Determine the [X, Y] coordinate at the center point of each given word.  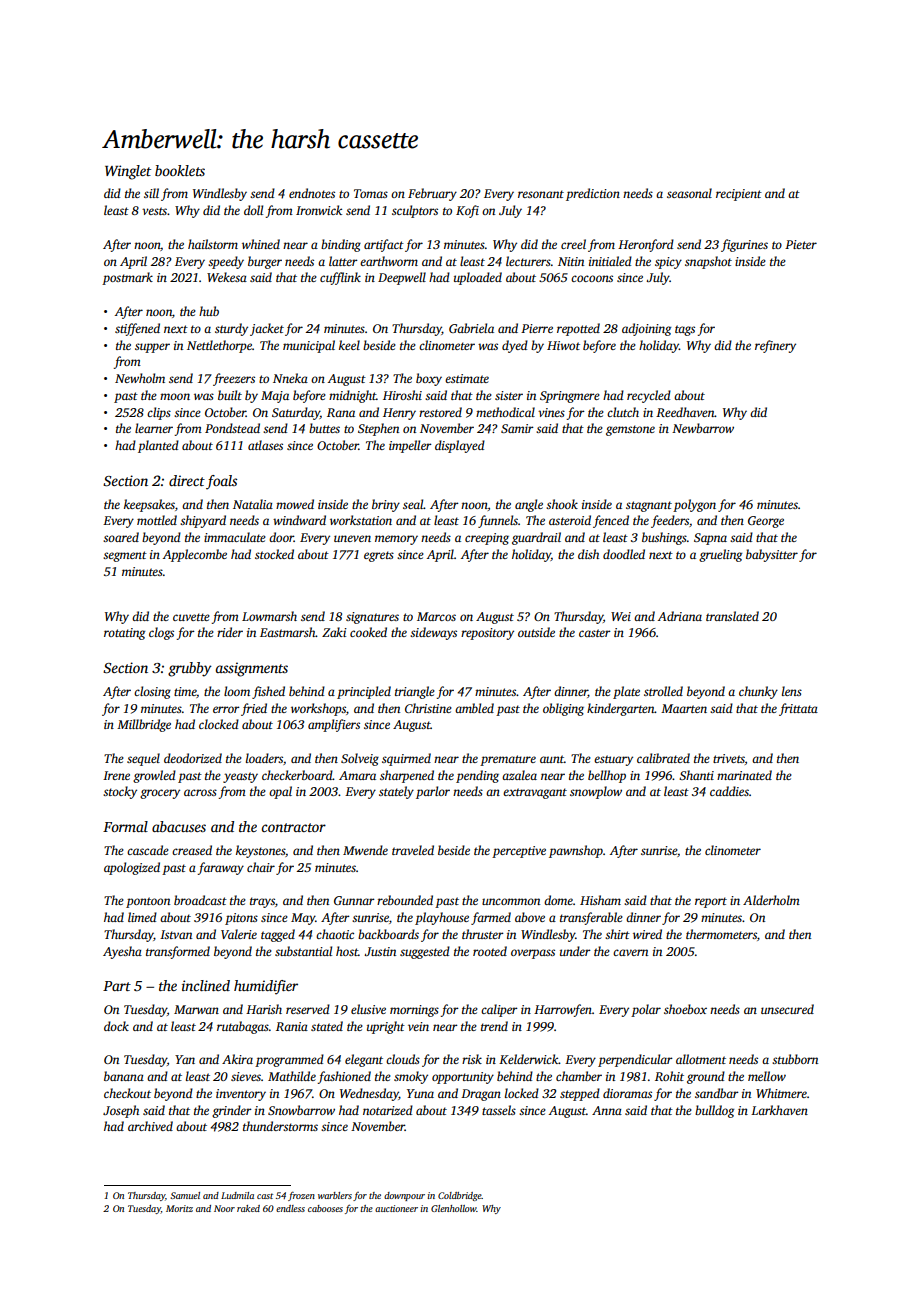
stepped [580, 1094]
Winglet [128, 172]
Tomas [371, 193]
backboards [388, 934]
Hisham [600, 900]
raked [248, 1208]
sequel [143, 759]
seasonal [689, 193]
